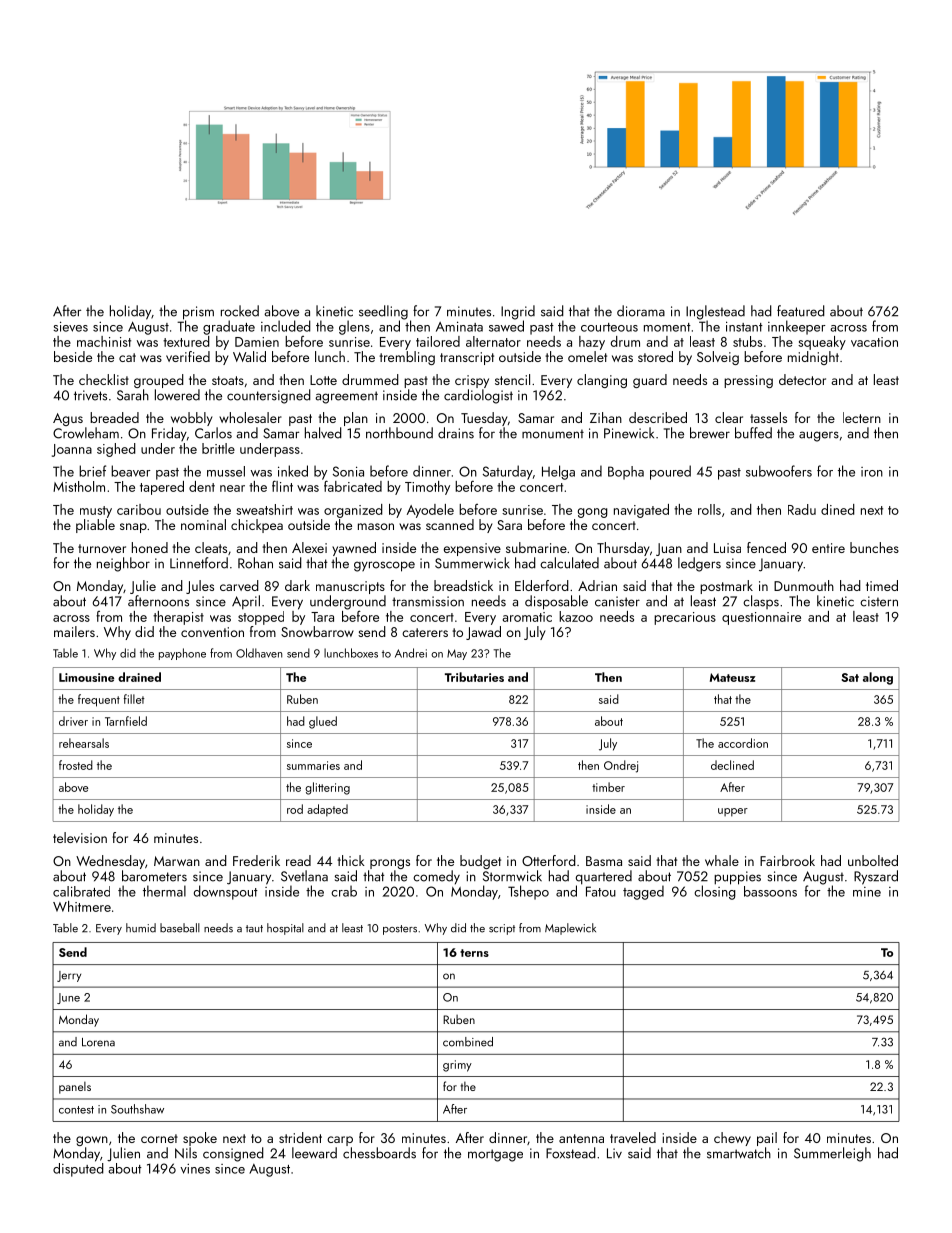  Describe the element at coordinates (407, 358) in the page. I see `trembling` at that location.
